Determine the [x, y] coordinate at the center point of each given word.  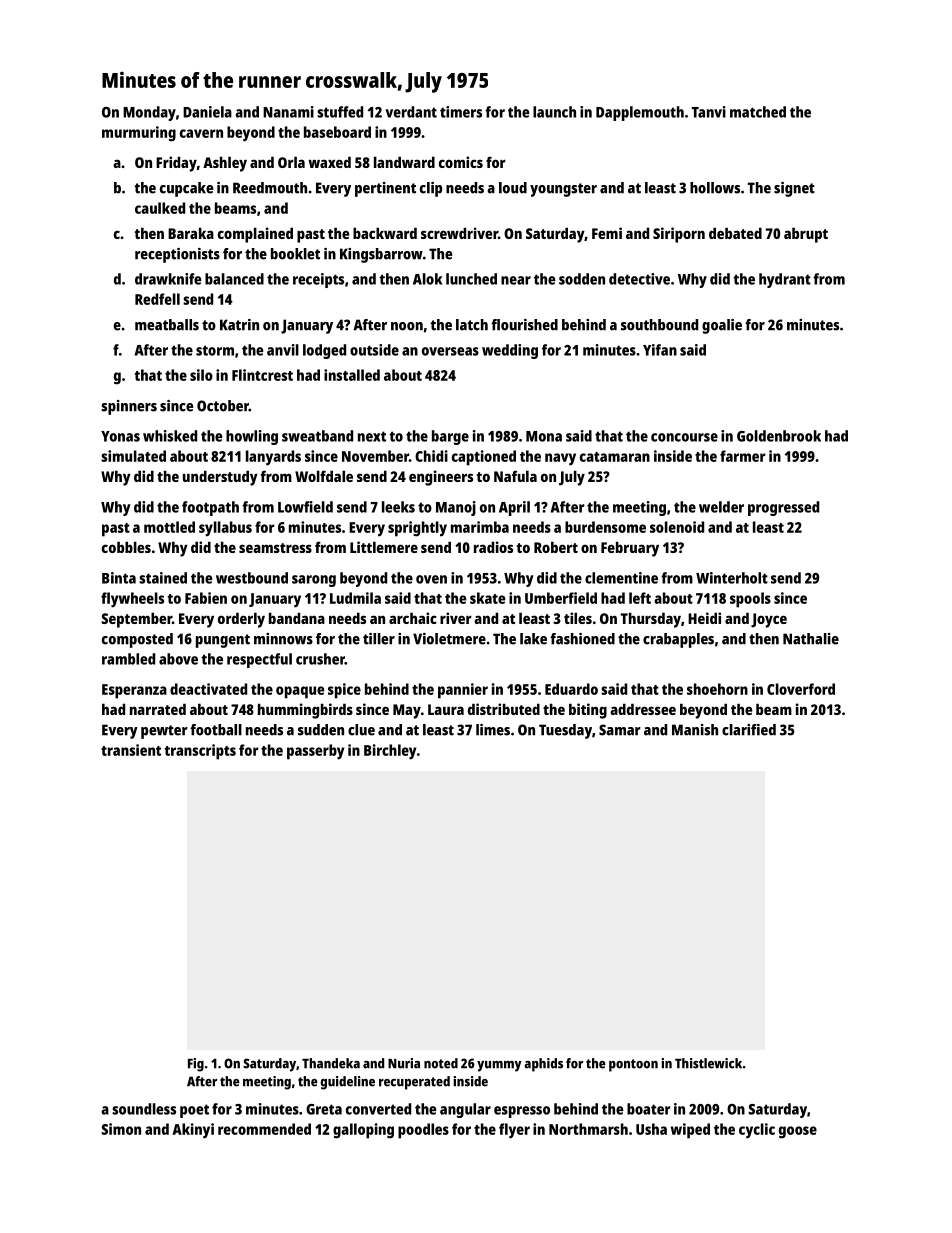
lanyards [273, 458]
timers [461, 112]
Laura [446, 709]
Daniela [207, 112]
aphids [543, 1065]
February [630, 549]
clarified [749, 730]
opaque [300, 692]
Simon [121, 1129]
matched [758, 112]
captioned [484, 458]
